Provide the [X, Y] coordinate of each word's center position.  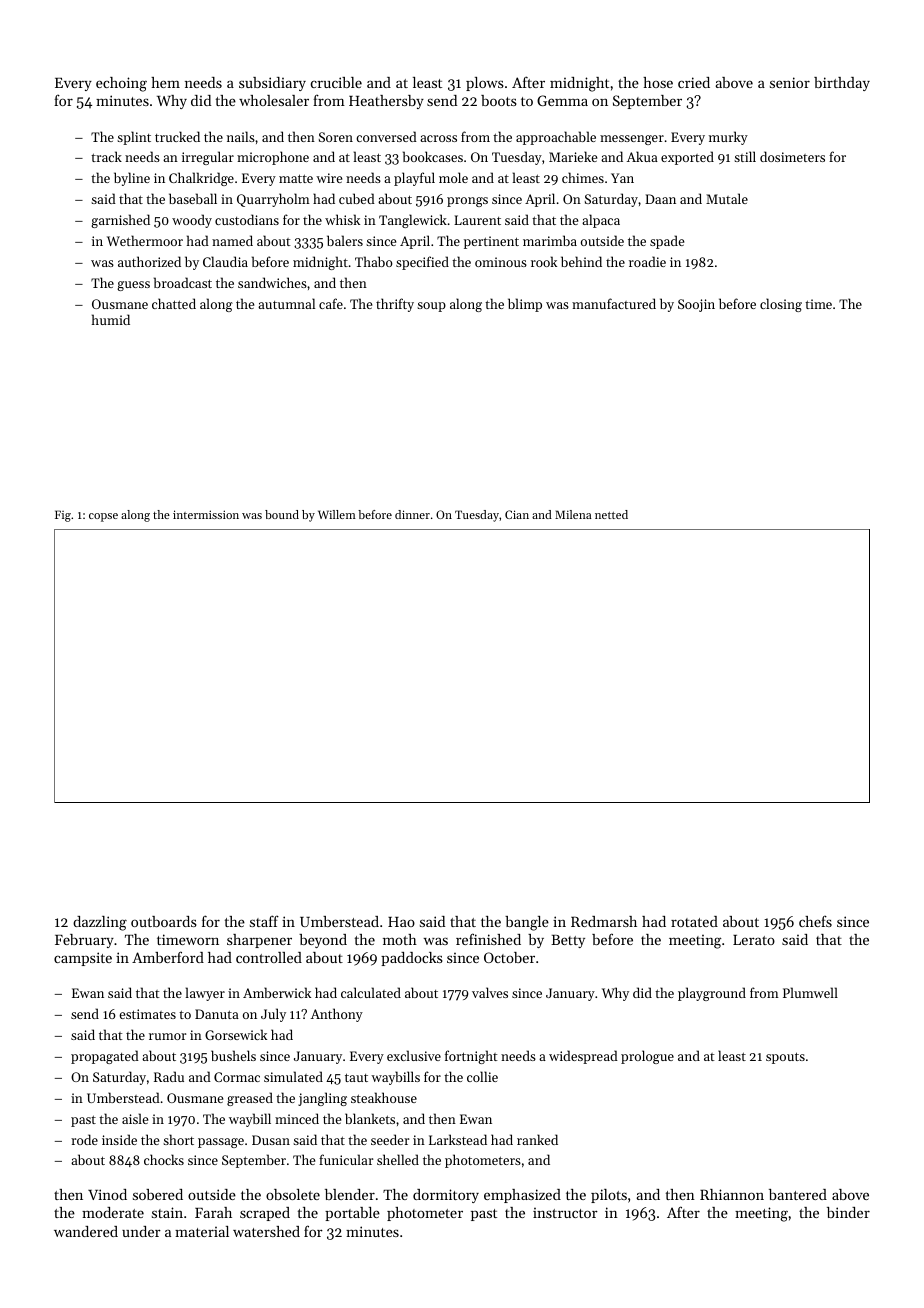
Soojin [696, 305]
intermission [206, 514]
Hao [401, 922]
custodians [247, 219]
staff [264, 921]
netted [611, 514]
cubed [357, 198]
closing [781, 305]
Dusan [271, 1140]
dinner [412, 514]
